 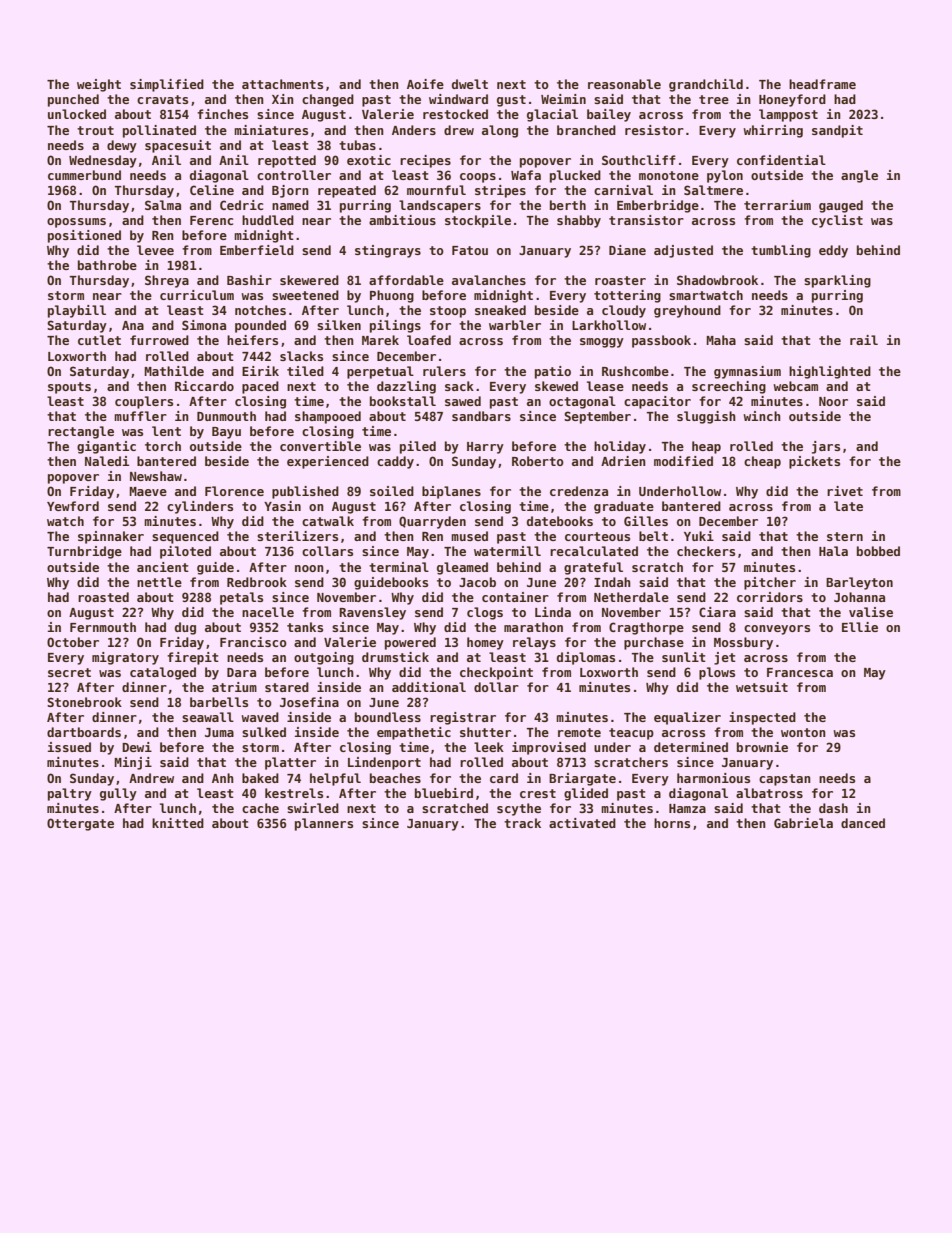 What do you see at coordinates (770, 583) in the document?
I see `pitcher` at bounding box center [770, 583].
